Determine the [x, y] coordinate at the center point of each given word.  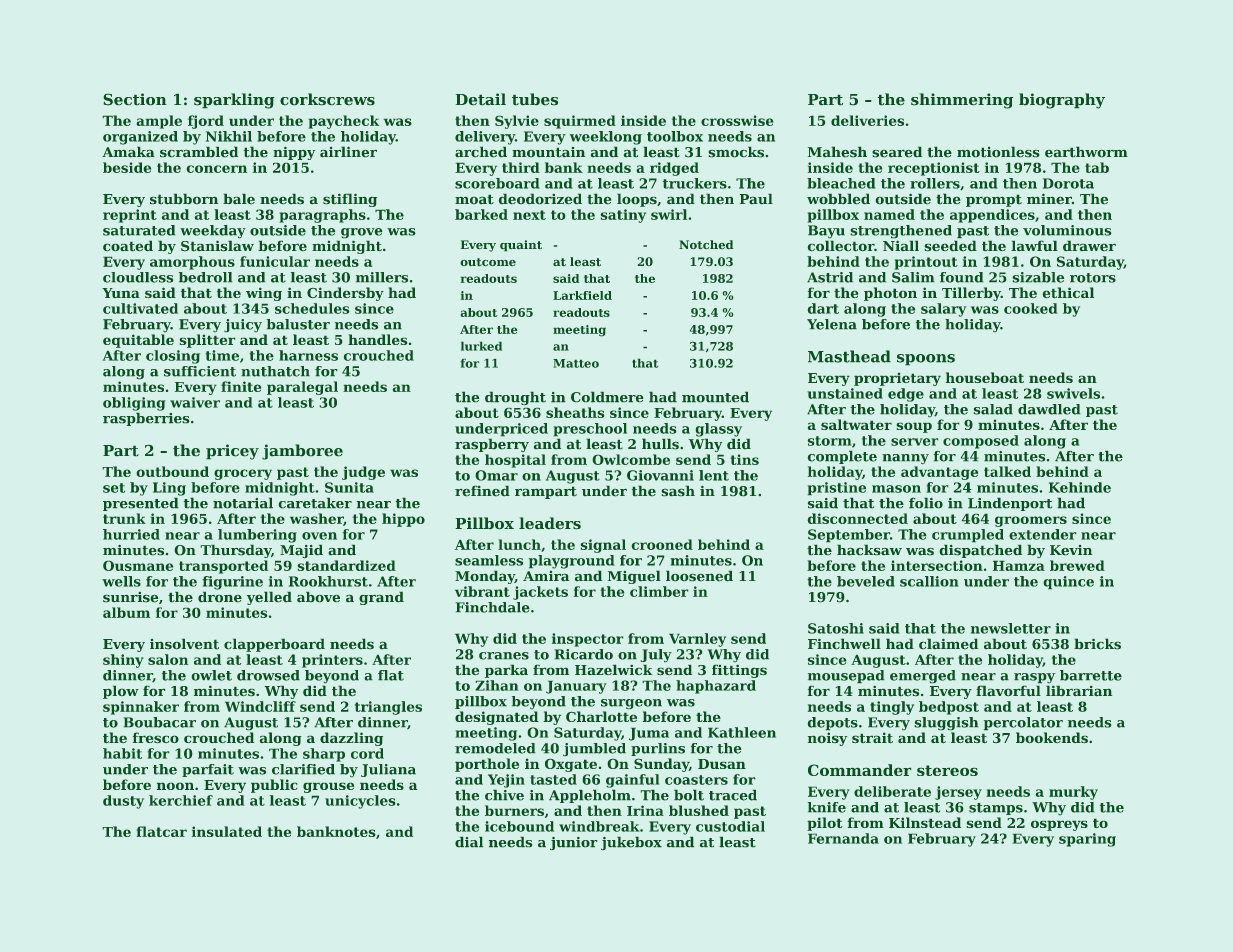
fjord [206, 122]
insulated [227, 831]
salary [943, 310]
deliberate [892, 791]
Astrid [830, 277]
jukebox [631, 843]
